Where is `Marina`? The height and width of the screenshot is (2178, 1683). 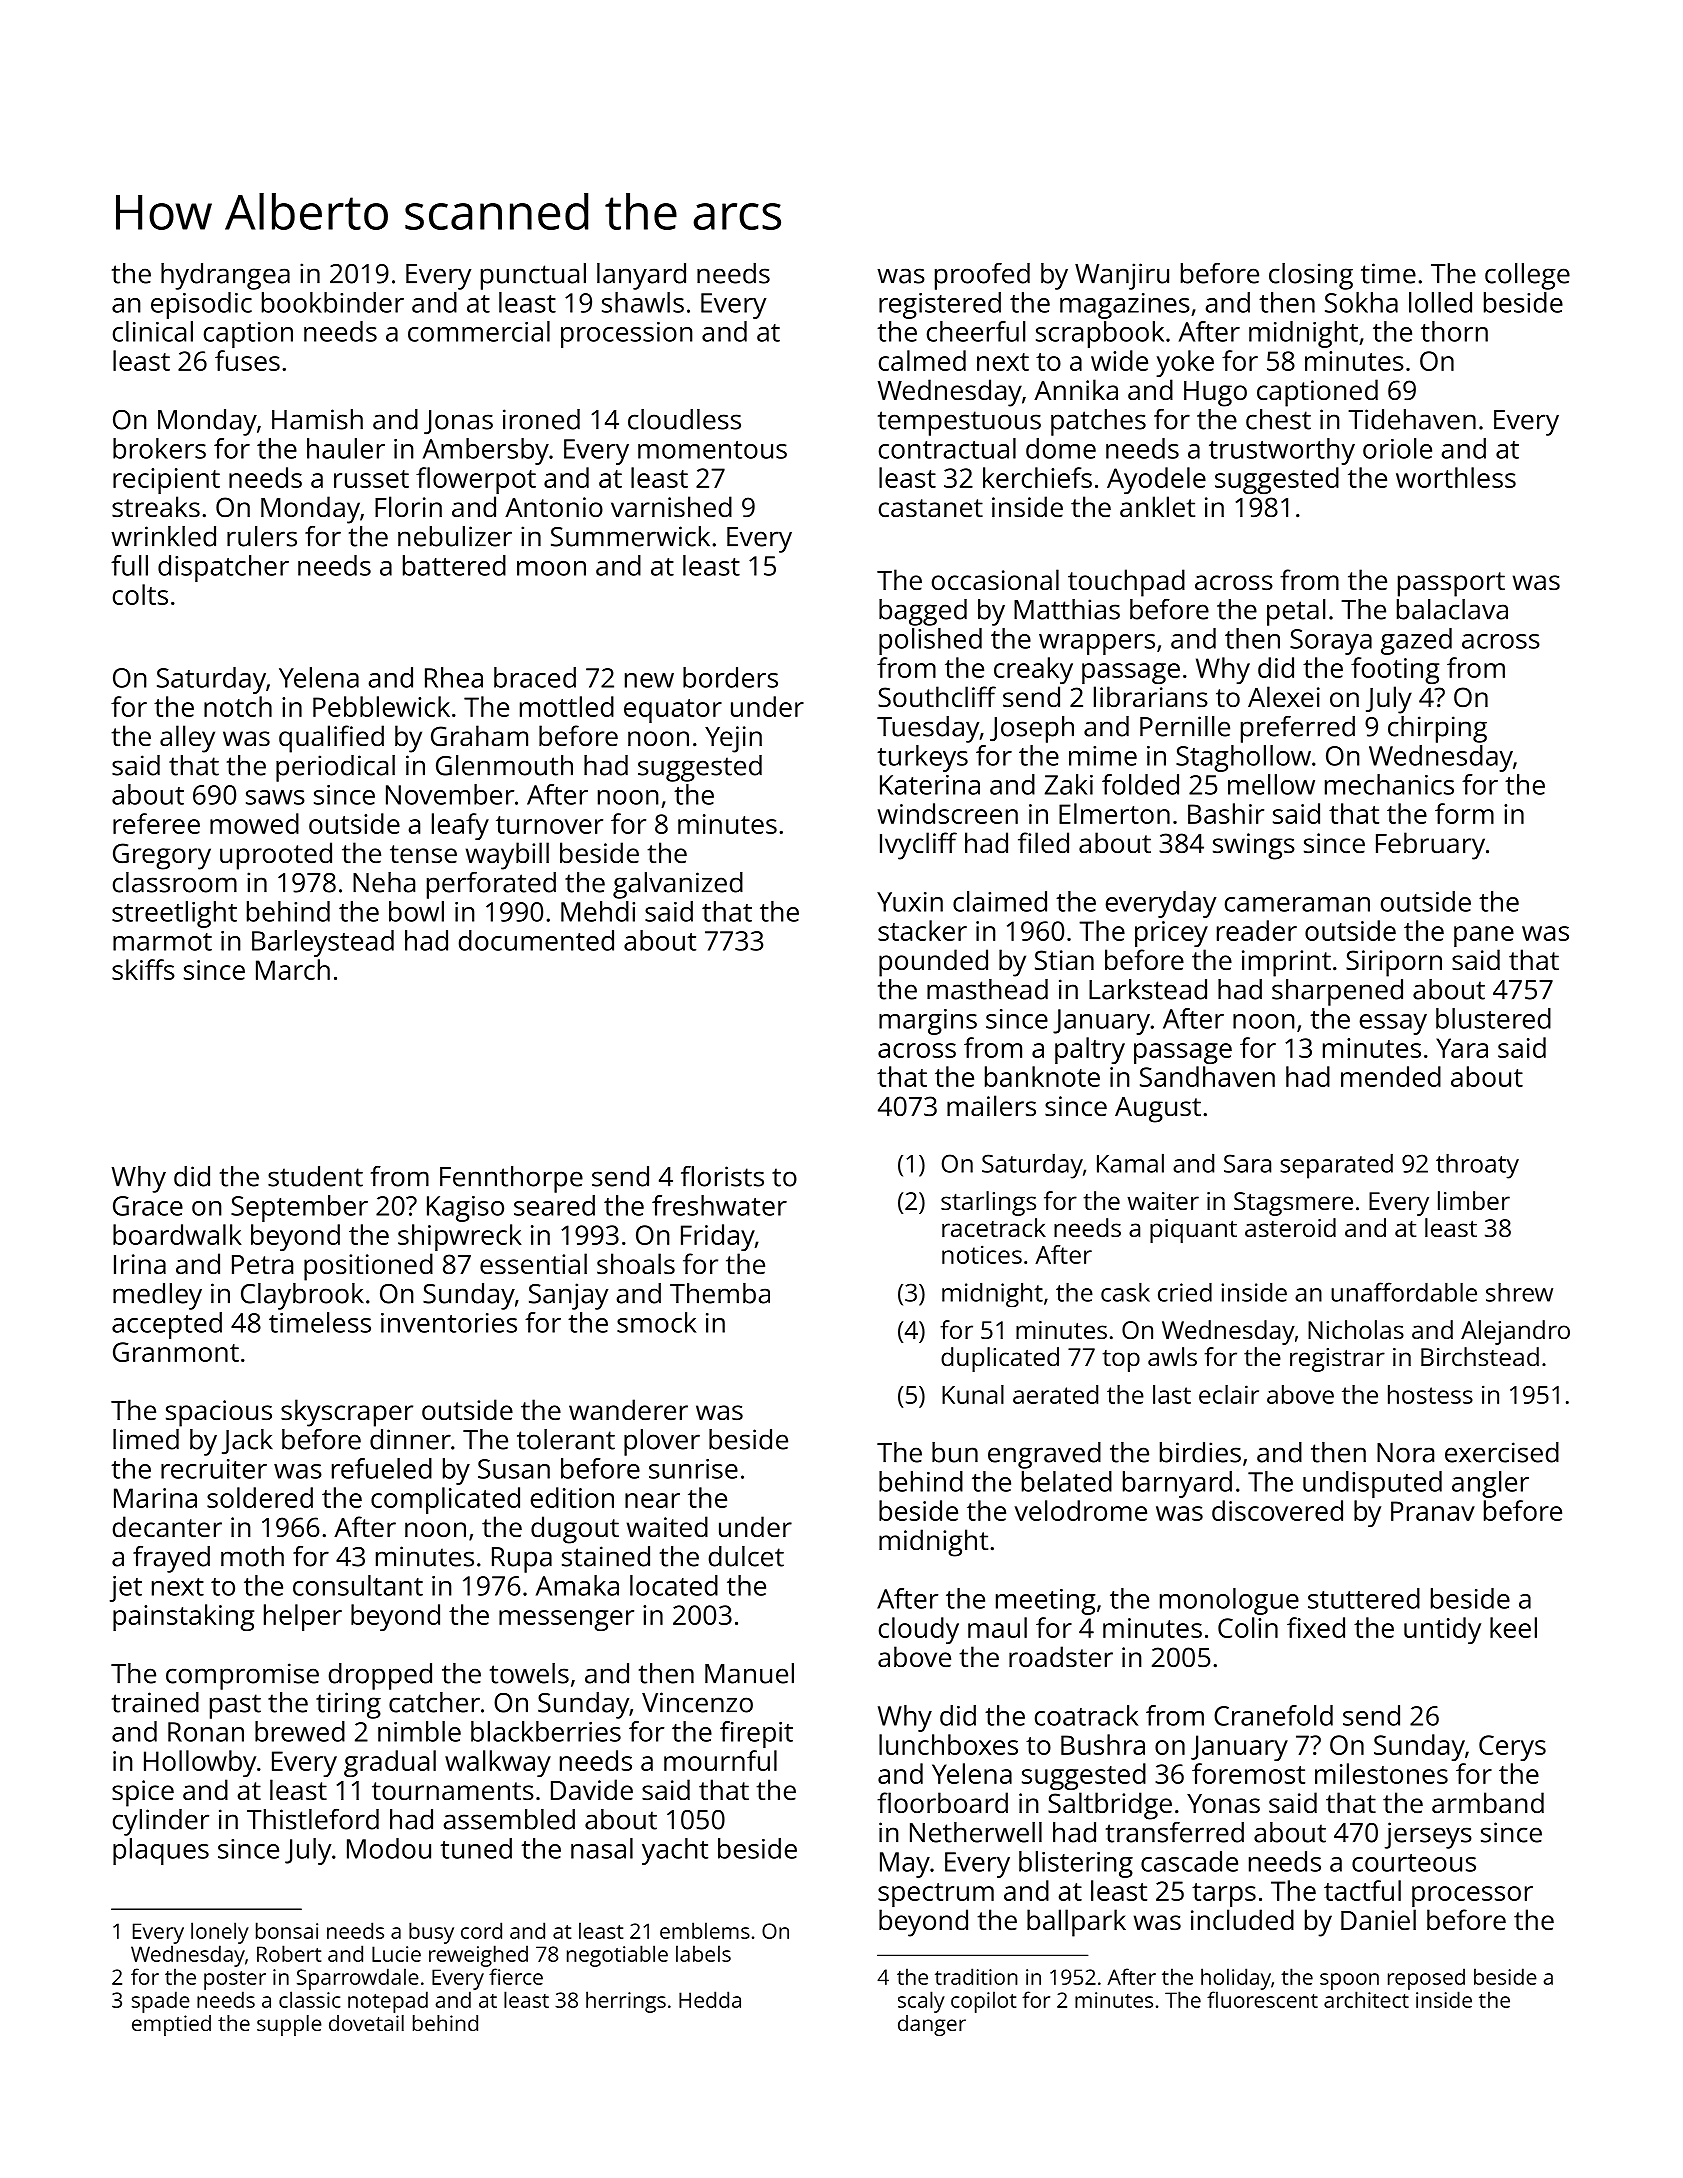 Marina is located at coordinates (155, 1498).
